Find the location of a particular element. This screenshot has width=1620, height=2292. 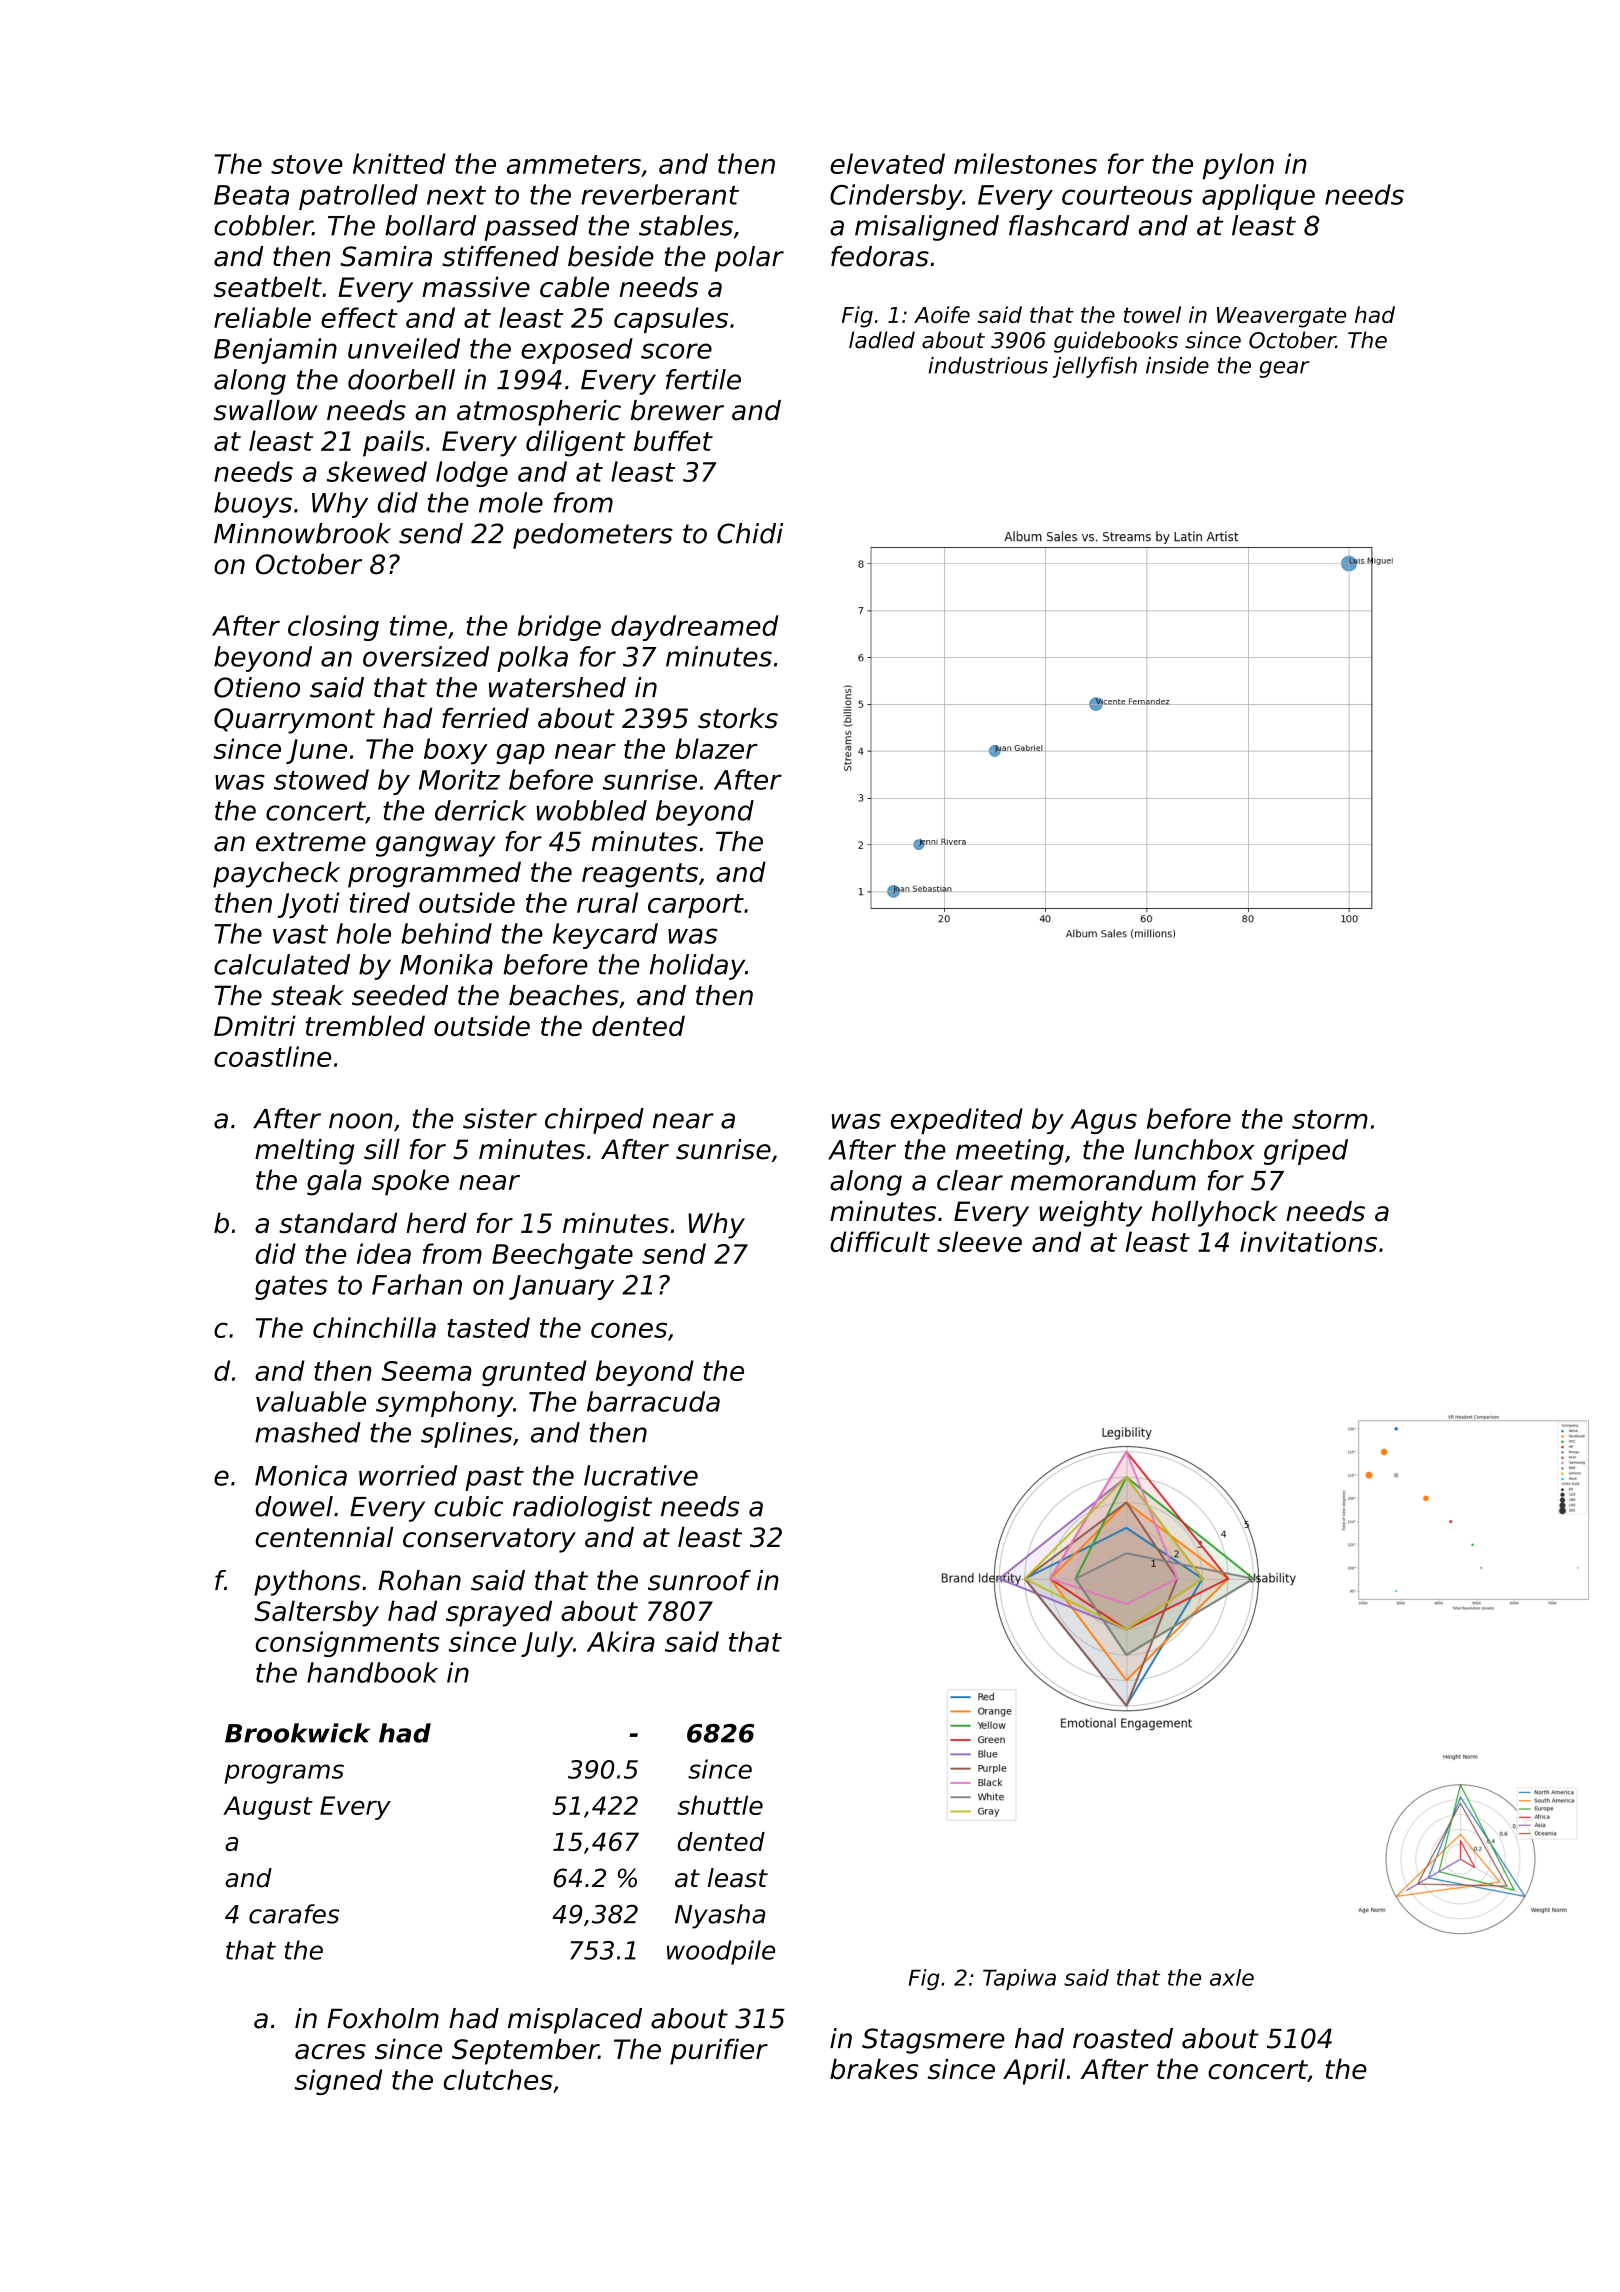

buffet is located at coordinates (673, 440).
